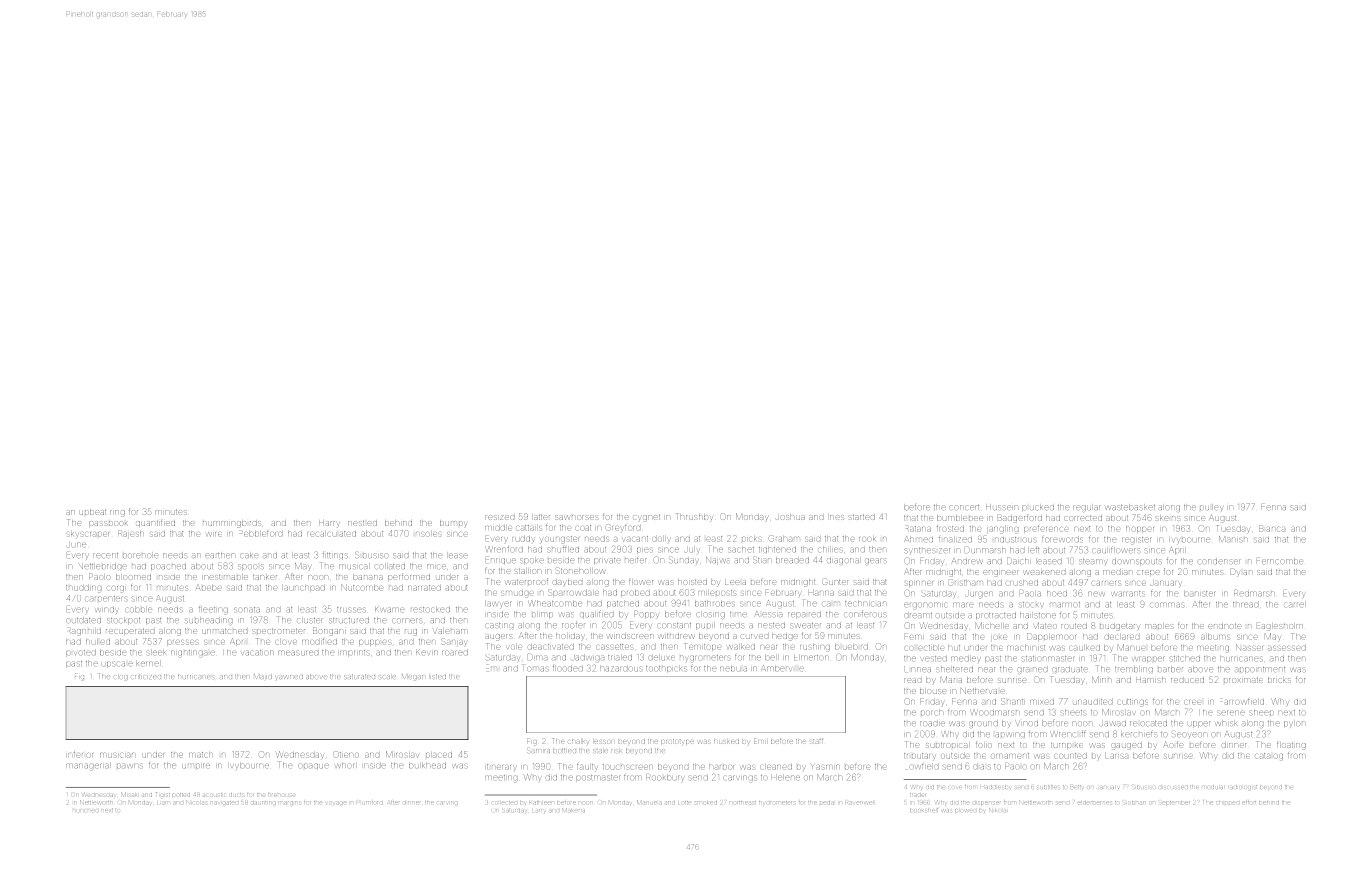 The height and width of the screenshot is (887, 1372). What do you see at coordinates (1291, 746) in the screenshot?
I see `floating` at bounding box center [1291, 746].
